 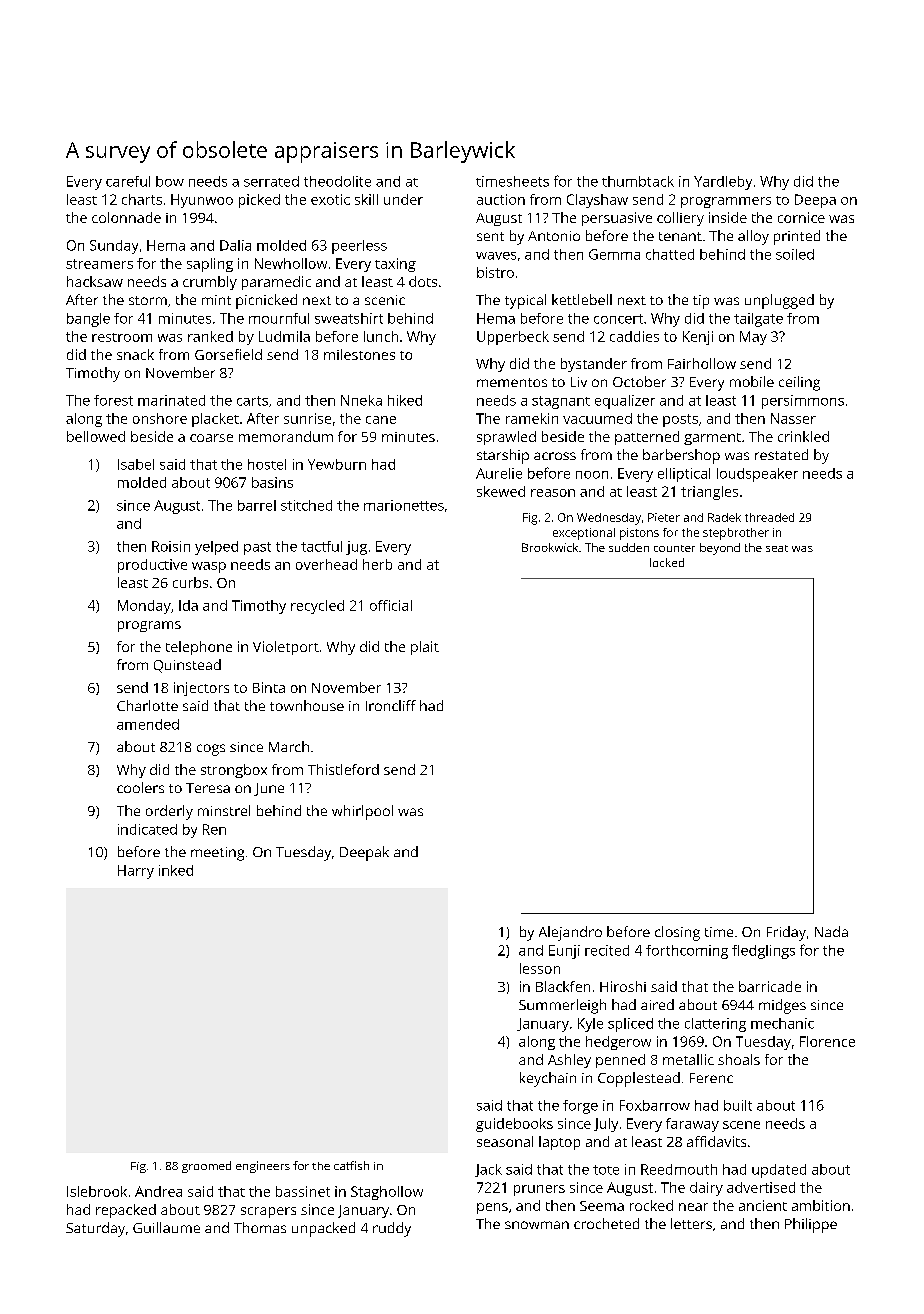 What do you see at coordinates (570, 933) in the image?
I see `Alejandro` at bounding box center [570, 933].
